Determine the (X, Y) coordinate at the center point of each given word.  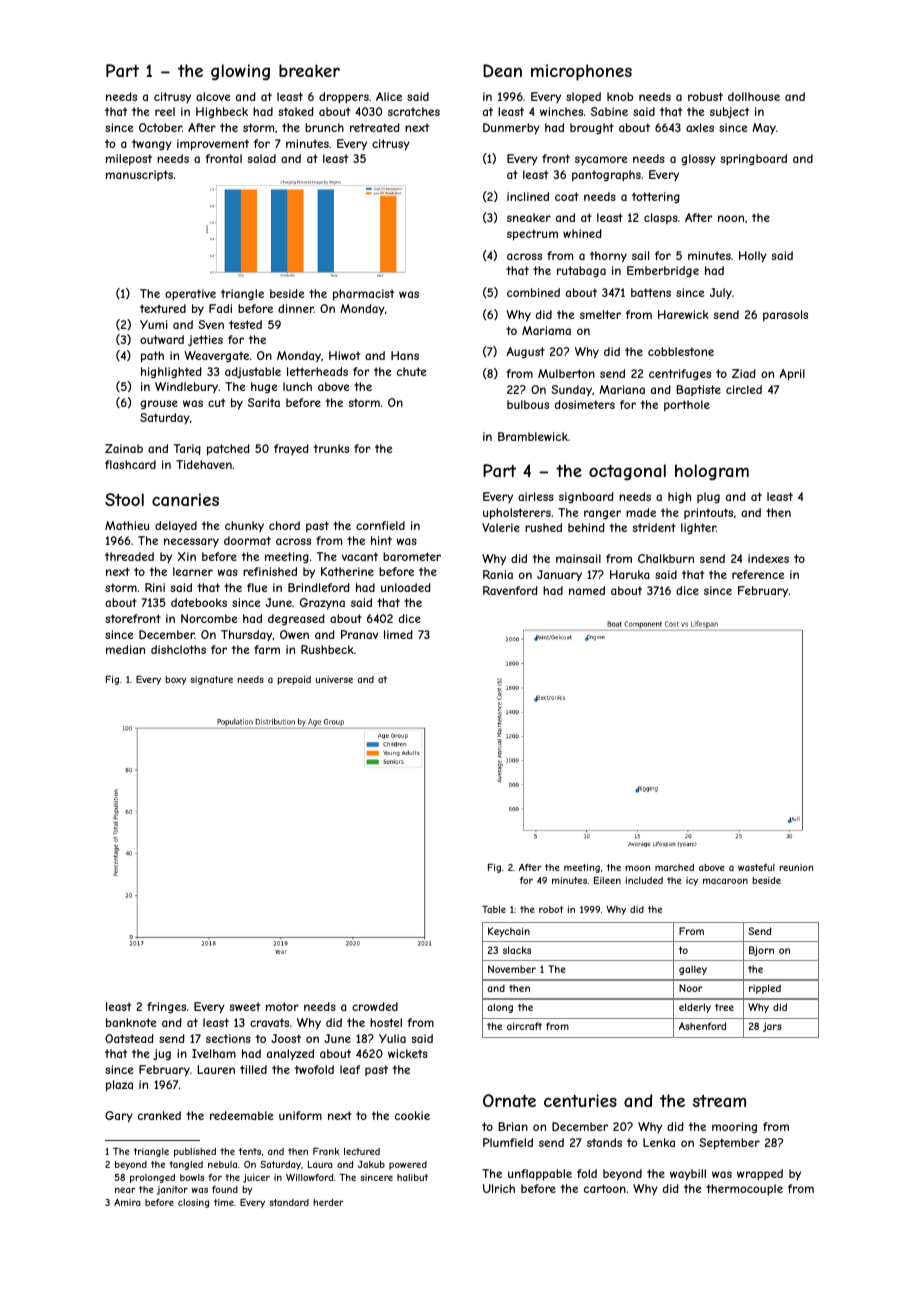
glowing (240, 72)
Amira (127, 1202)
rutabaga (581, 272)
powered (408, 1165)
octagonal (627, 472)
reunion (796, 867)
